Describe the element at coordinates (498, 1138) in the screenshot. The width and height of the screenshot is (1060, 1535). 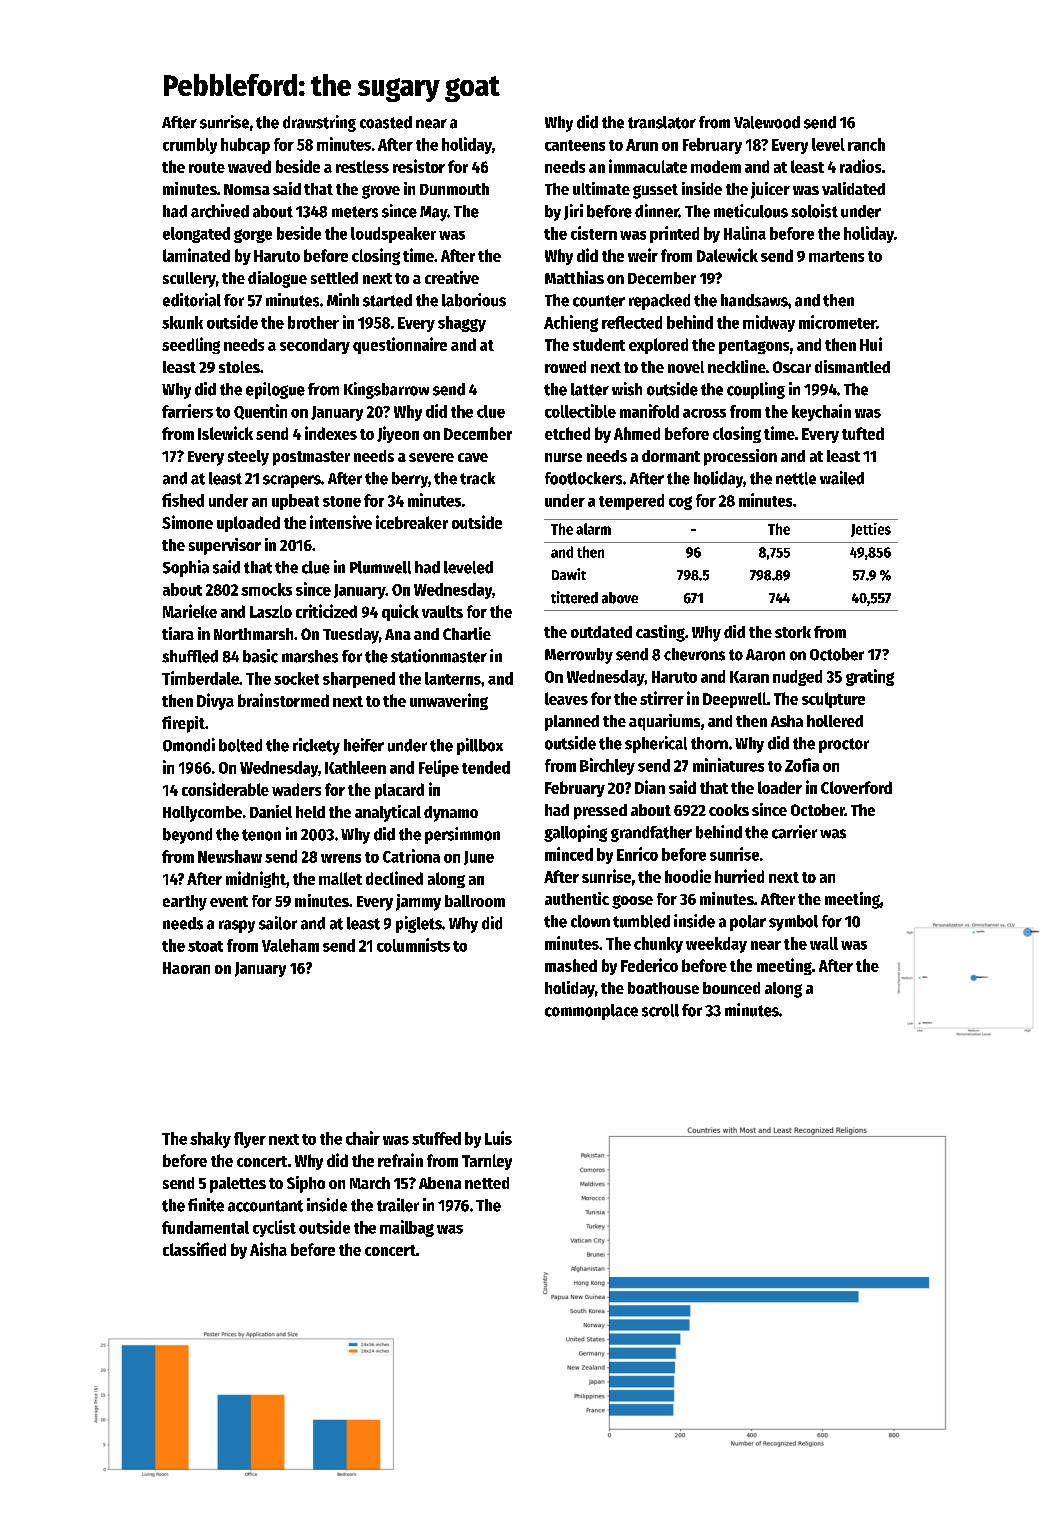
I see `Luis` at that location.
